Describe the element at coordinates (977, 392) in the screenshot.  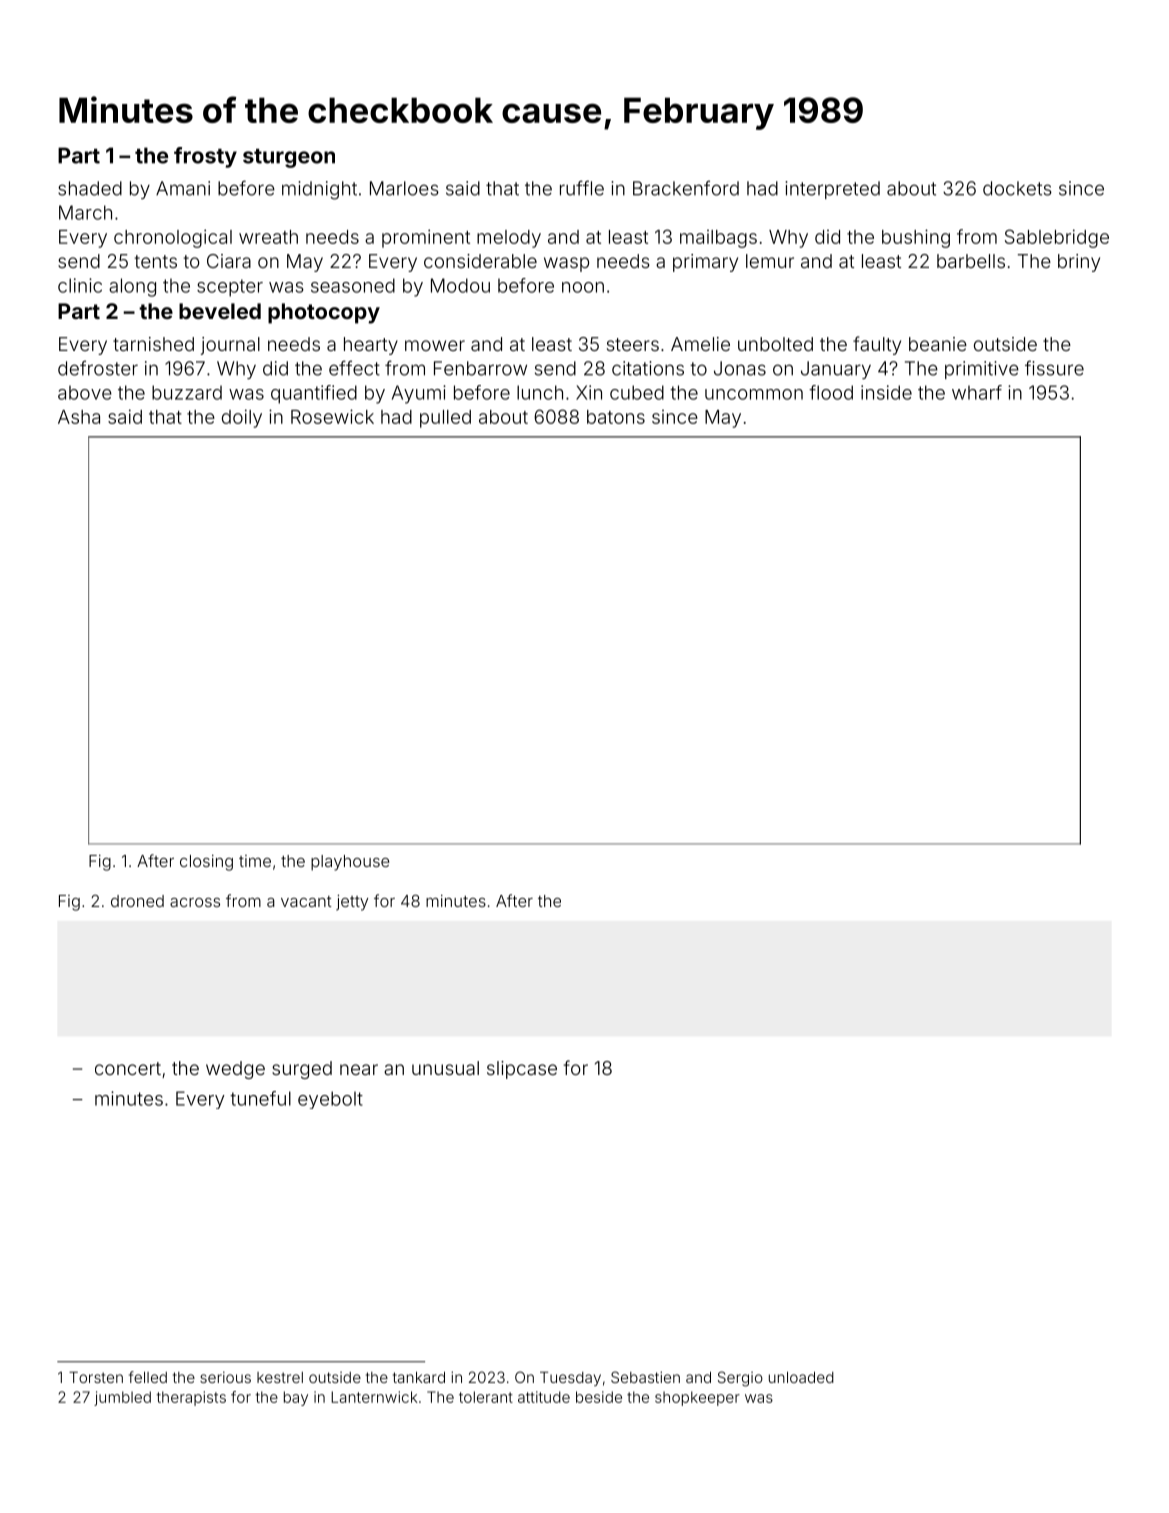
I see `wharf` at that location.
